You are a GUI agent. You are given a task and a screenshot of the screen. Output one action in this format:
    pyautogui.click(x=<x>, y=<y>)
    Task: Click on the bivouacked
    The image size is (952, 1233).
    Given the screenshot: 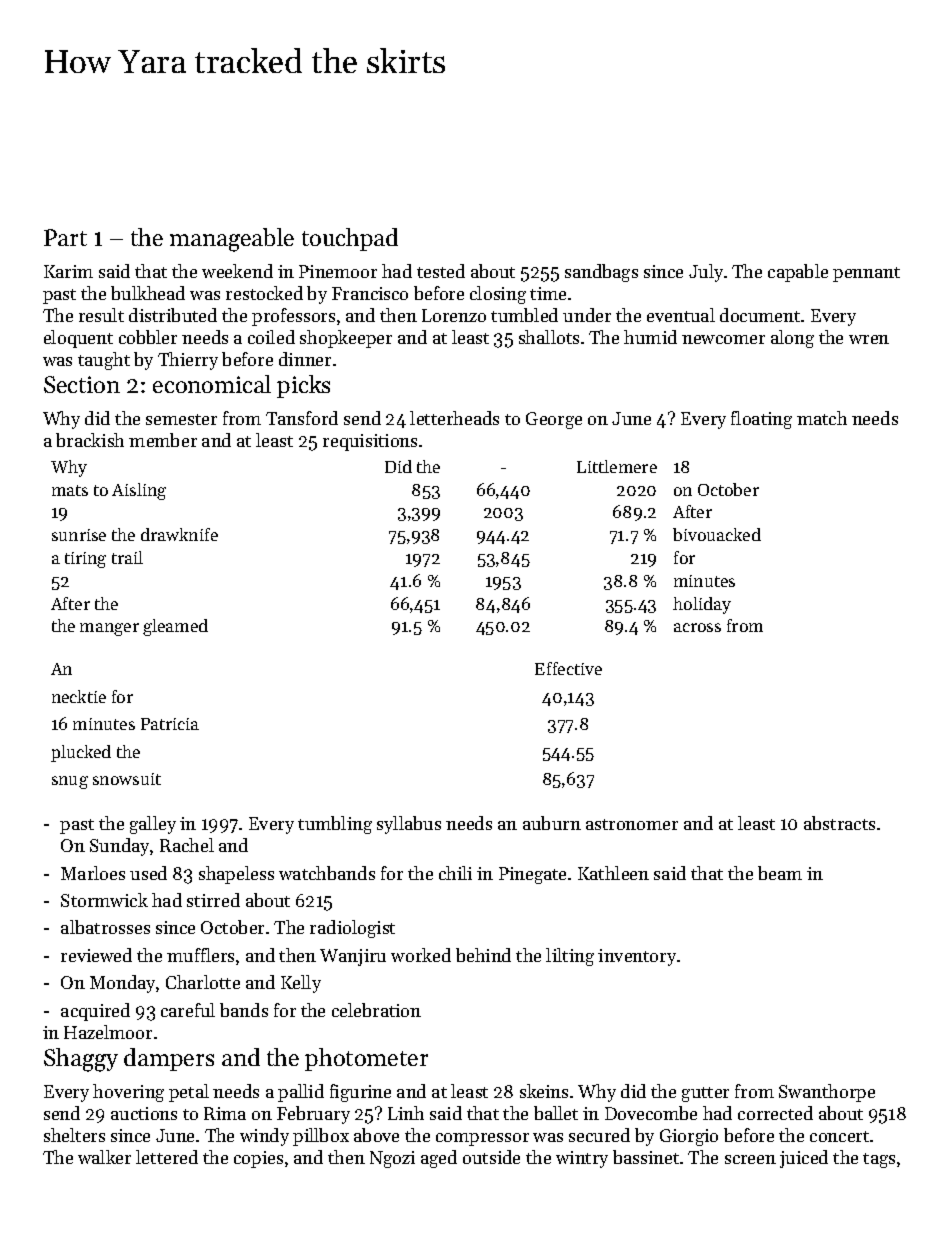 What is the action you would take?
    pyautogui.click(x=717, y=534)
